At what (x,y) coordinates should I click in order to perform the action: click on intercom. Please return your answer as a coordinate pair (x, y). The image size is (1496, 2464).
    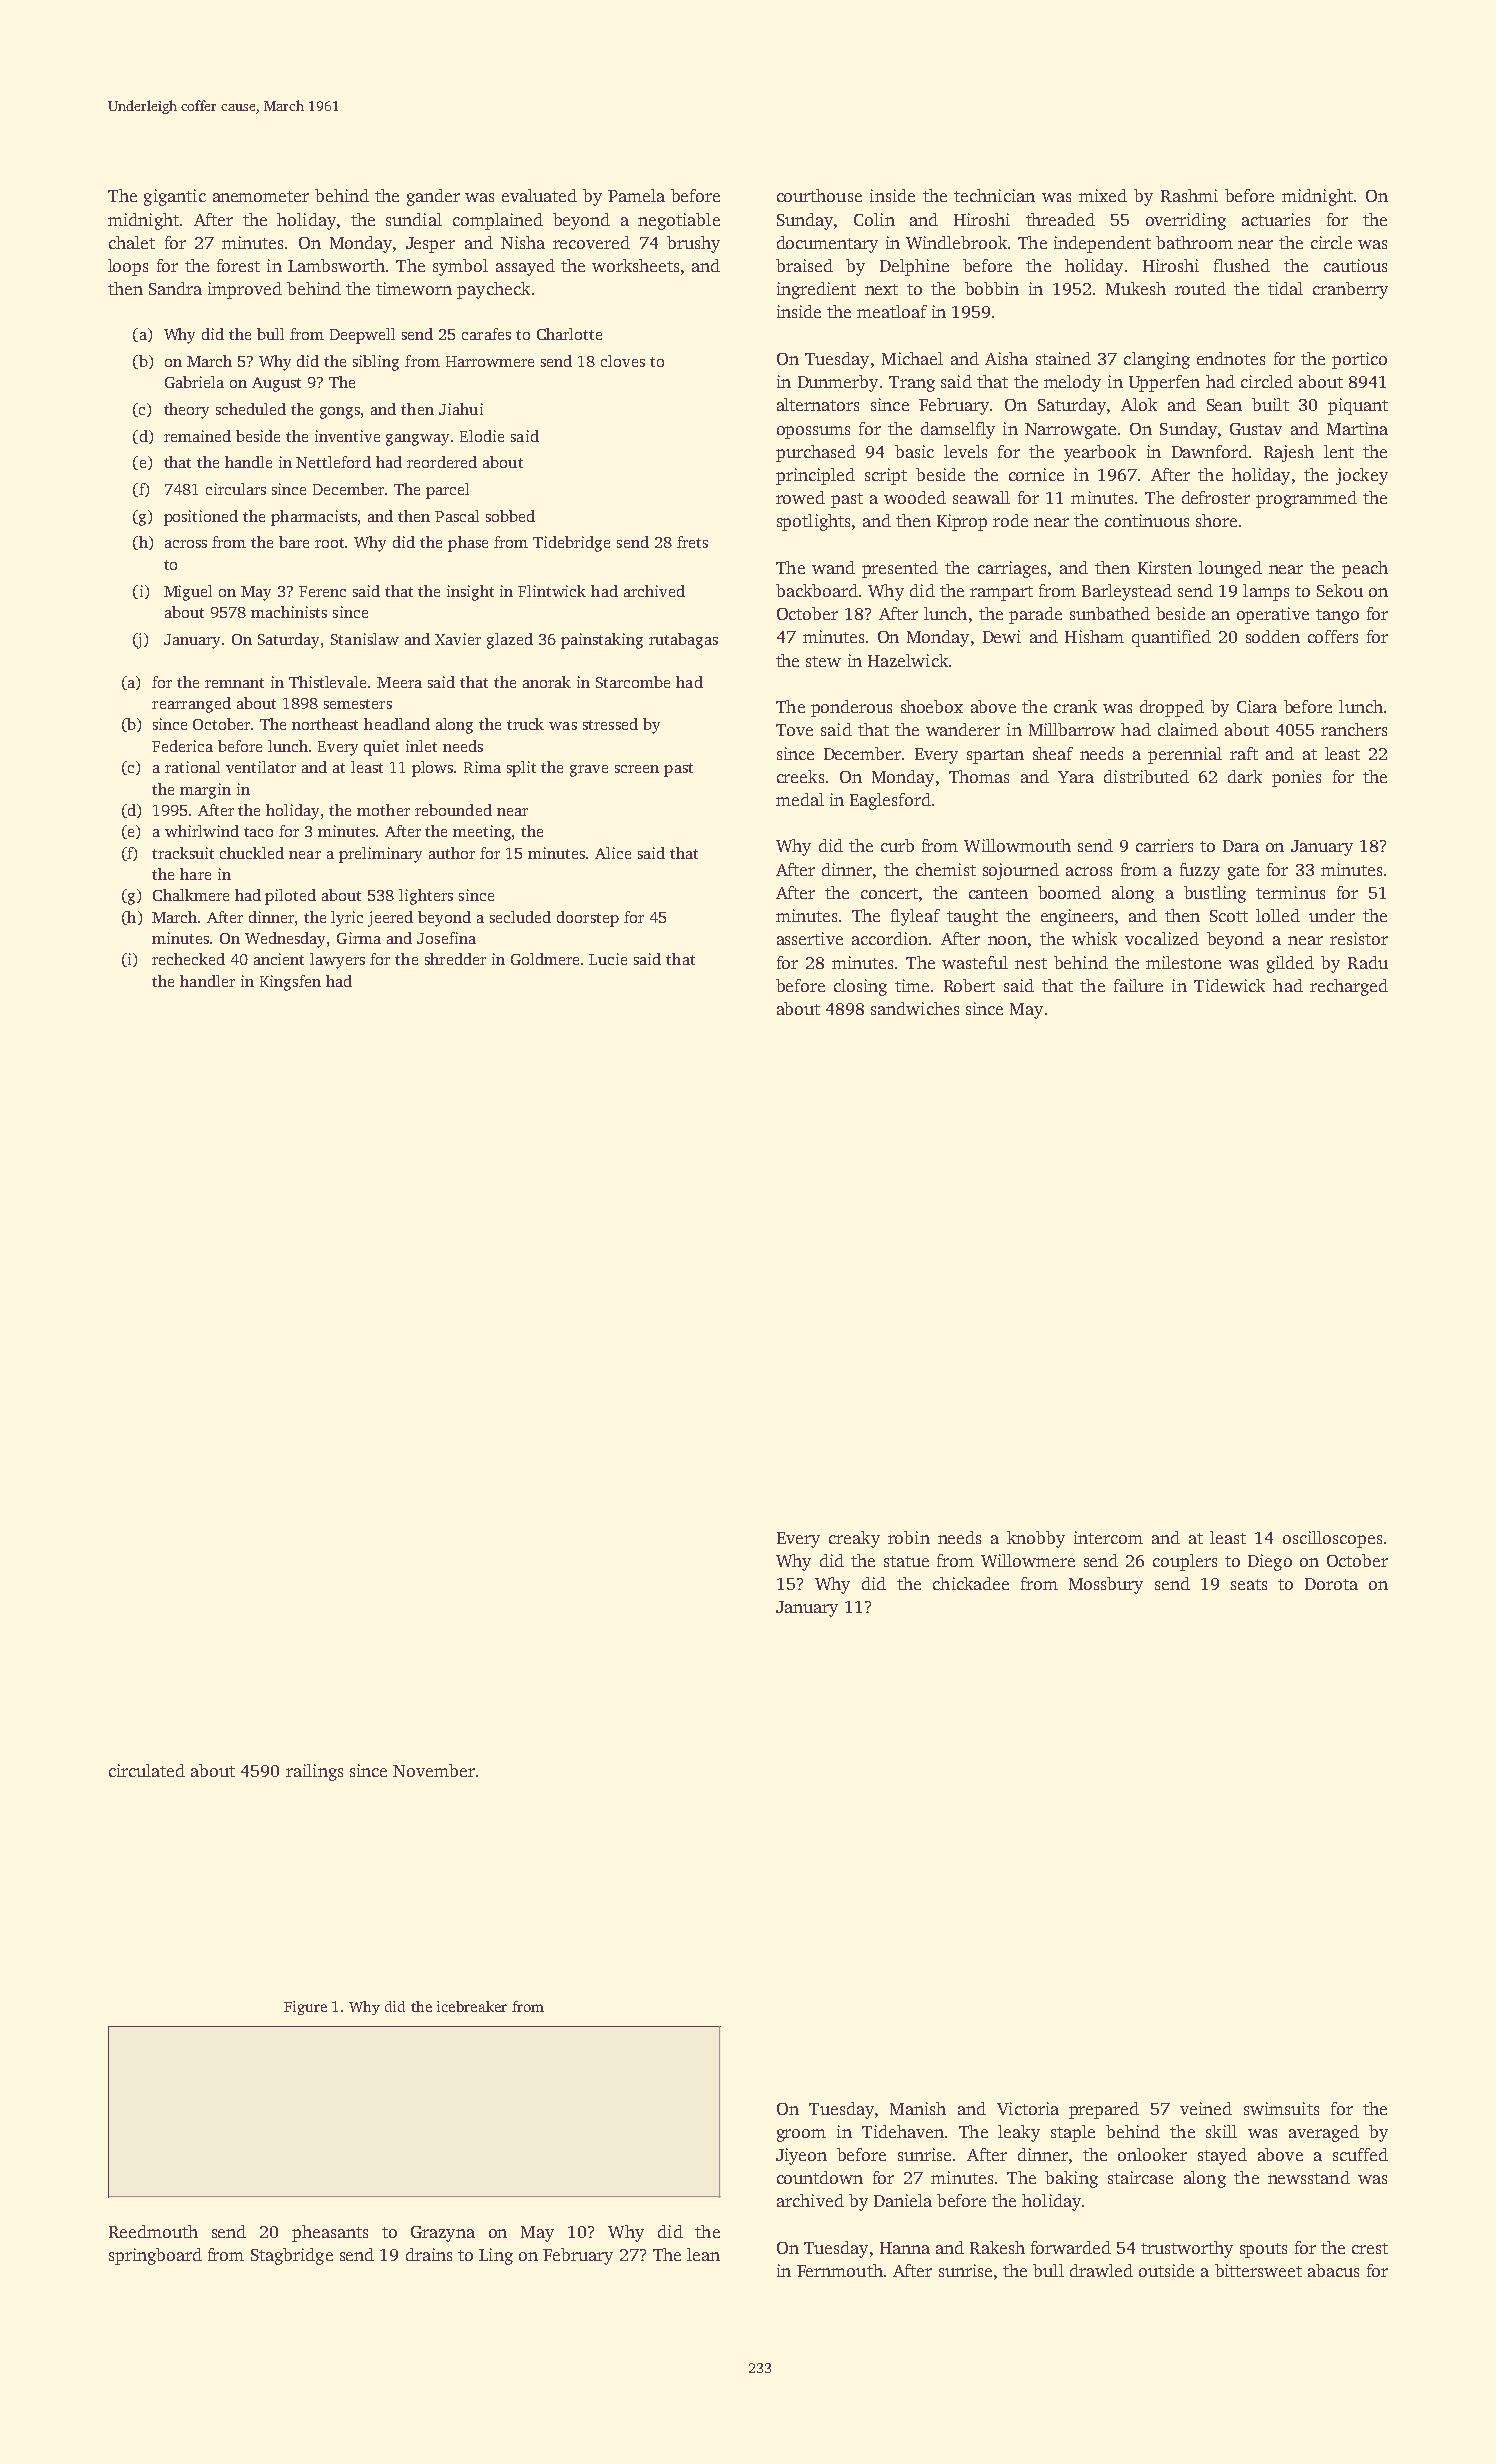
    Looking at the image, I should click on (1108, 1537).
